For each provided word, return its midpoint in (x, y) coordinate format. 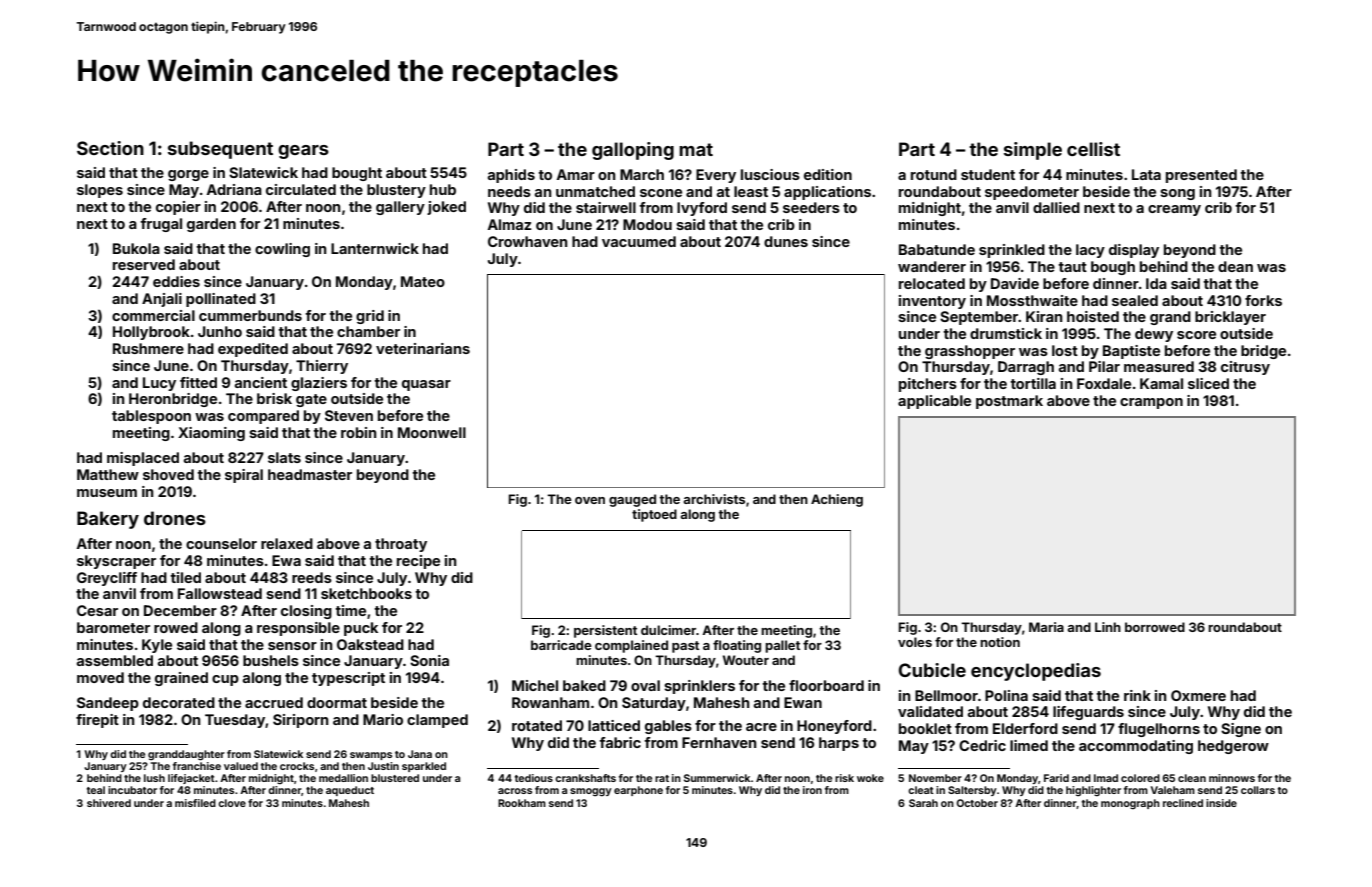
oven (590, 500)
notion (1000, 642)
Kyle (157, 646)
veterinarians (423, 348)
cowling (282, 250)
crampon (1151, 403)
